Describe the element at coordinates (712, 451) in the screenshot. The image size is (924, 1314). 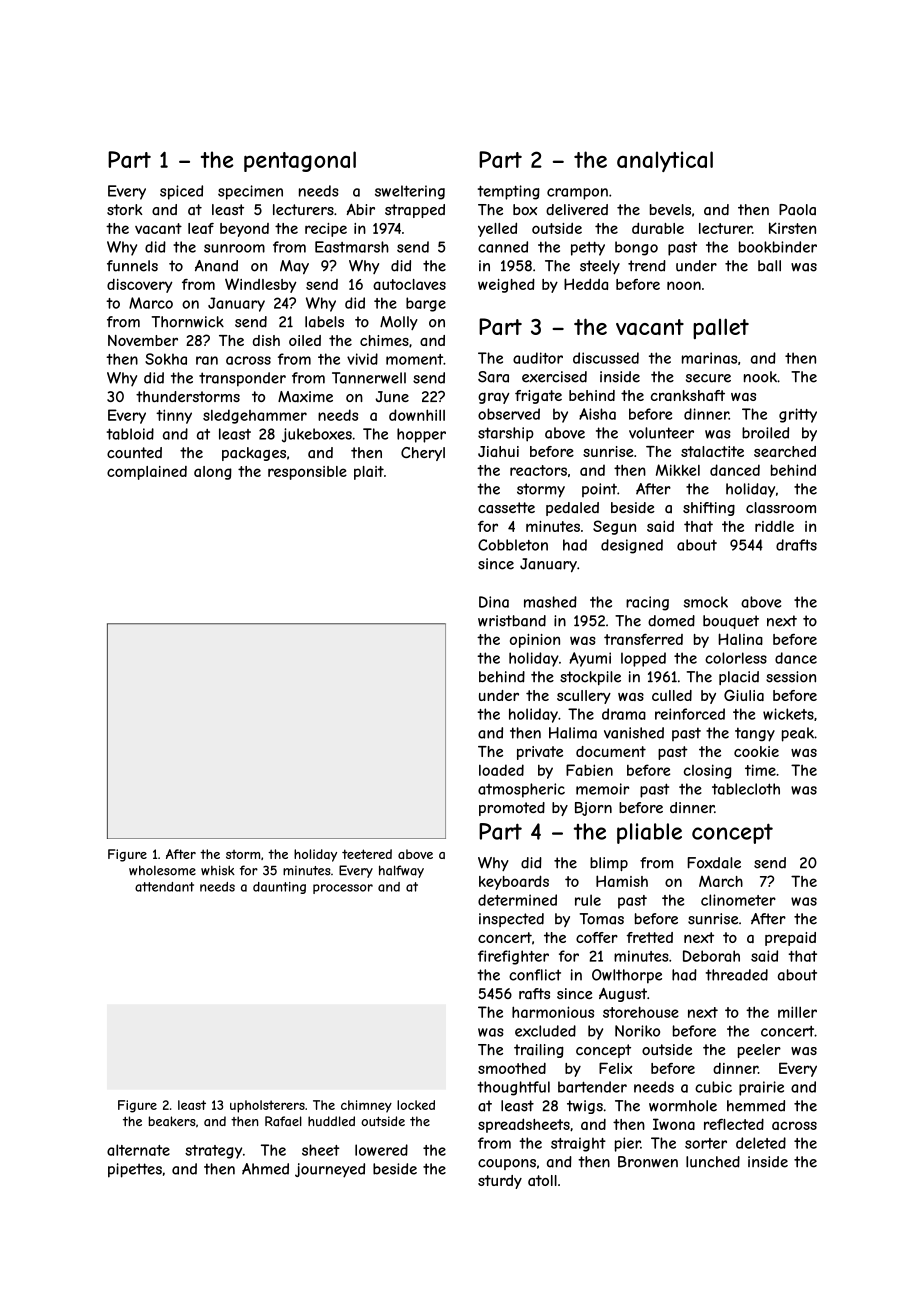
I see `stalactite` at that location.
